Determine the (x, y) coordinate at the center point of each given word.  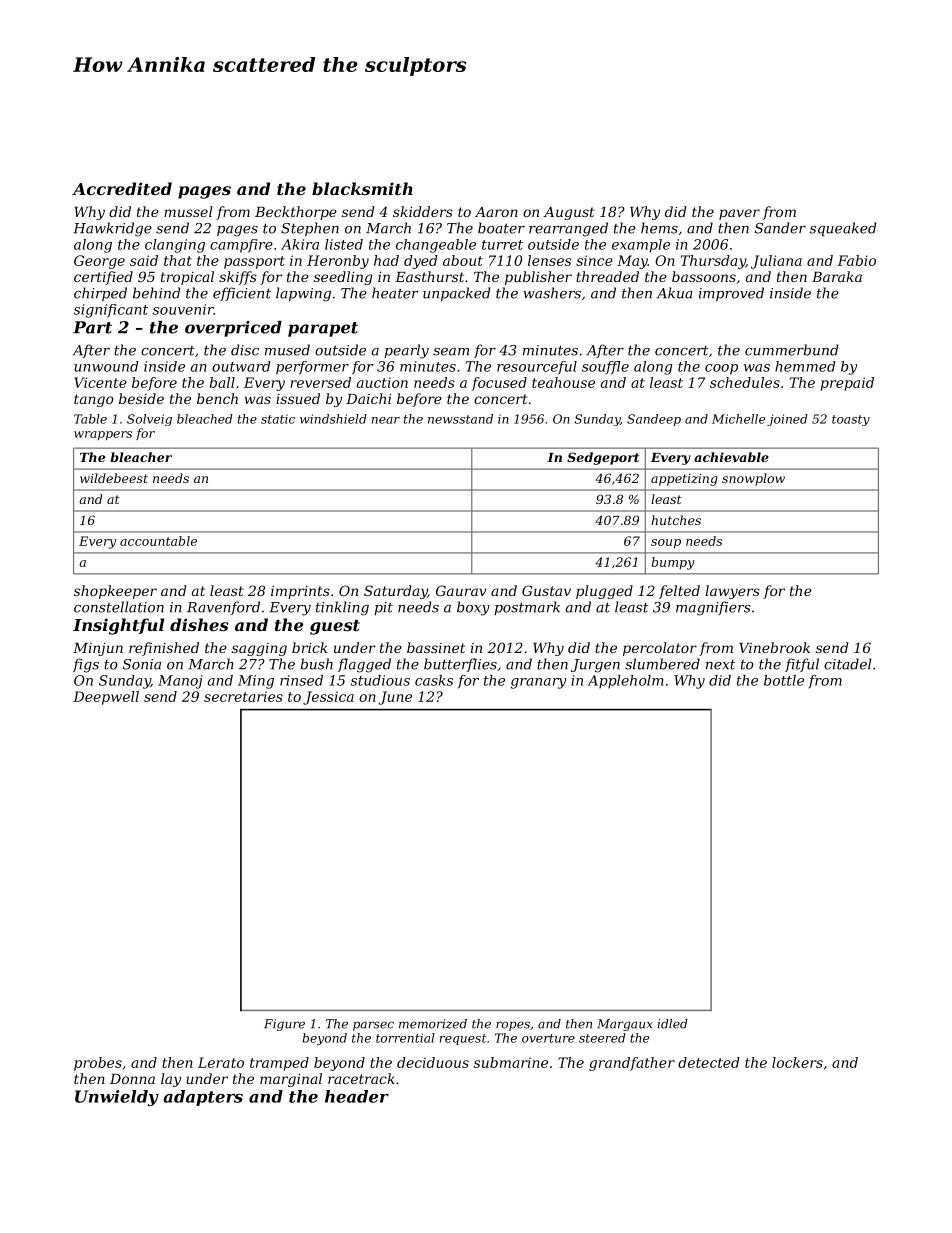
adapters (203, 1098)
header (357, 1096)
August (569, 213)
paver (739, 214)
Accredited (122, 188)
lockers (797, 1062)
